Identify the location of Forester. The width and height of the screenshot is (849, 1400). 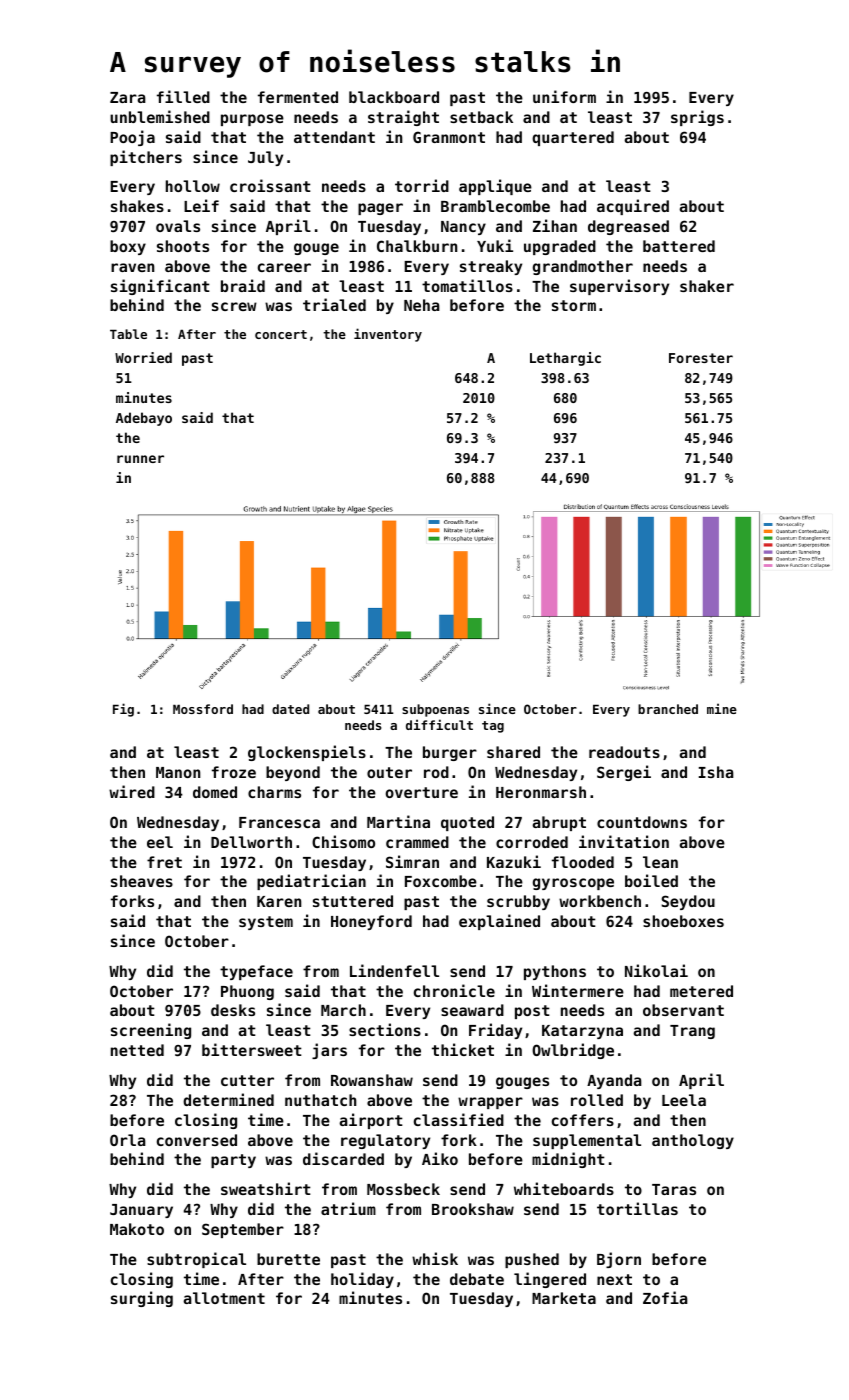
(701, 358).
